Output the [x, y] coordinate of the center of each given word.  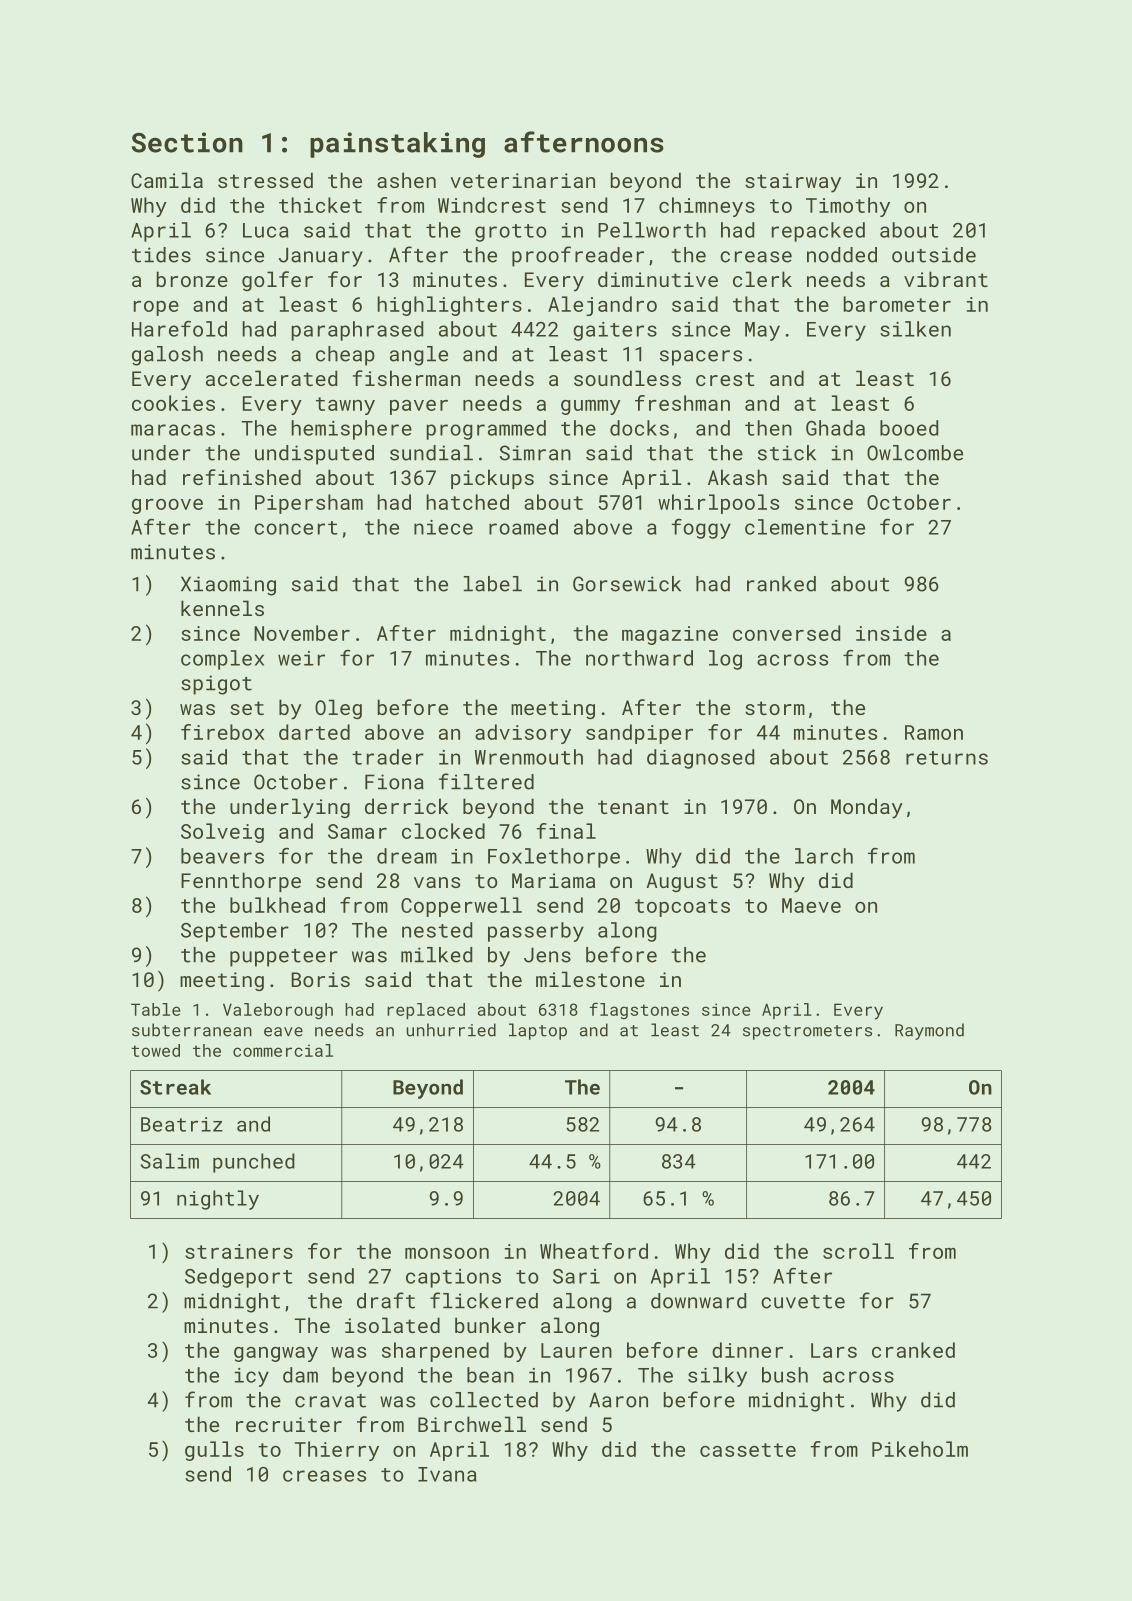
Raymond [929, 1031]
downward [698, 1301]
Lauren [576, 1350]
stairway [793, 183]
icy [252, 1377]
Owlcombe [915, 453]
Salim [170, 1161]
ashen [406, 180]
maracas [173, 430]
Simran [535, 453]
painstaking [397, 145]
